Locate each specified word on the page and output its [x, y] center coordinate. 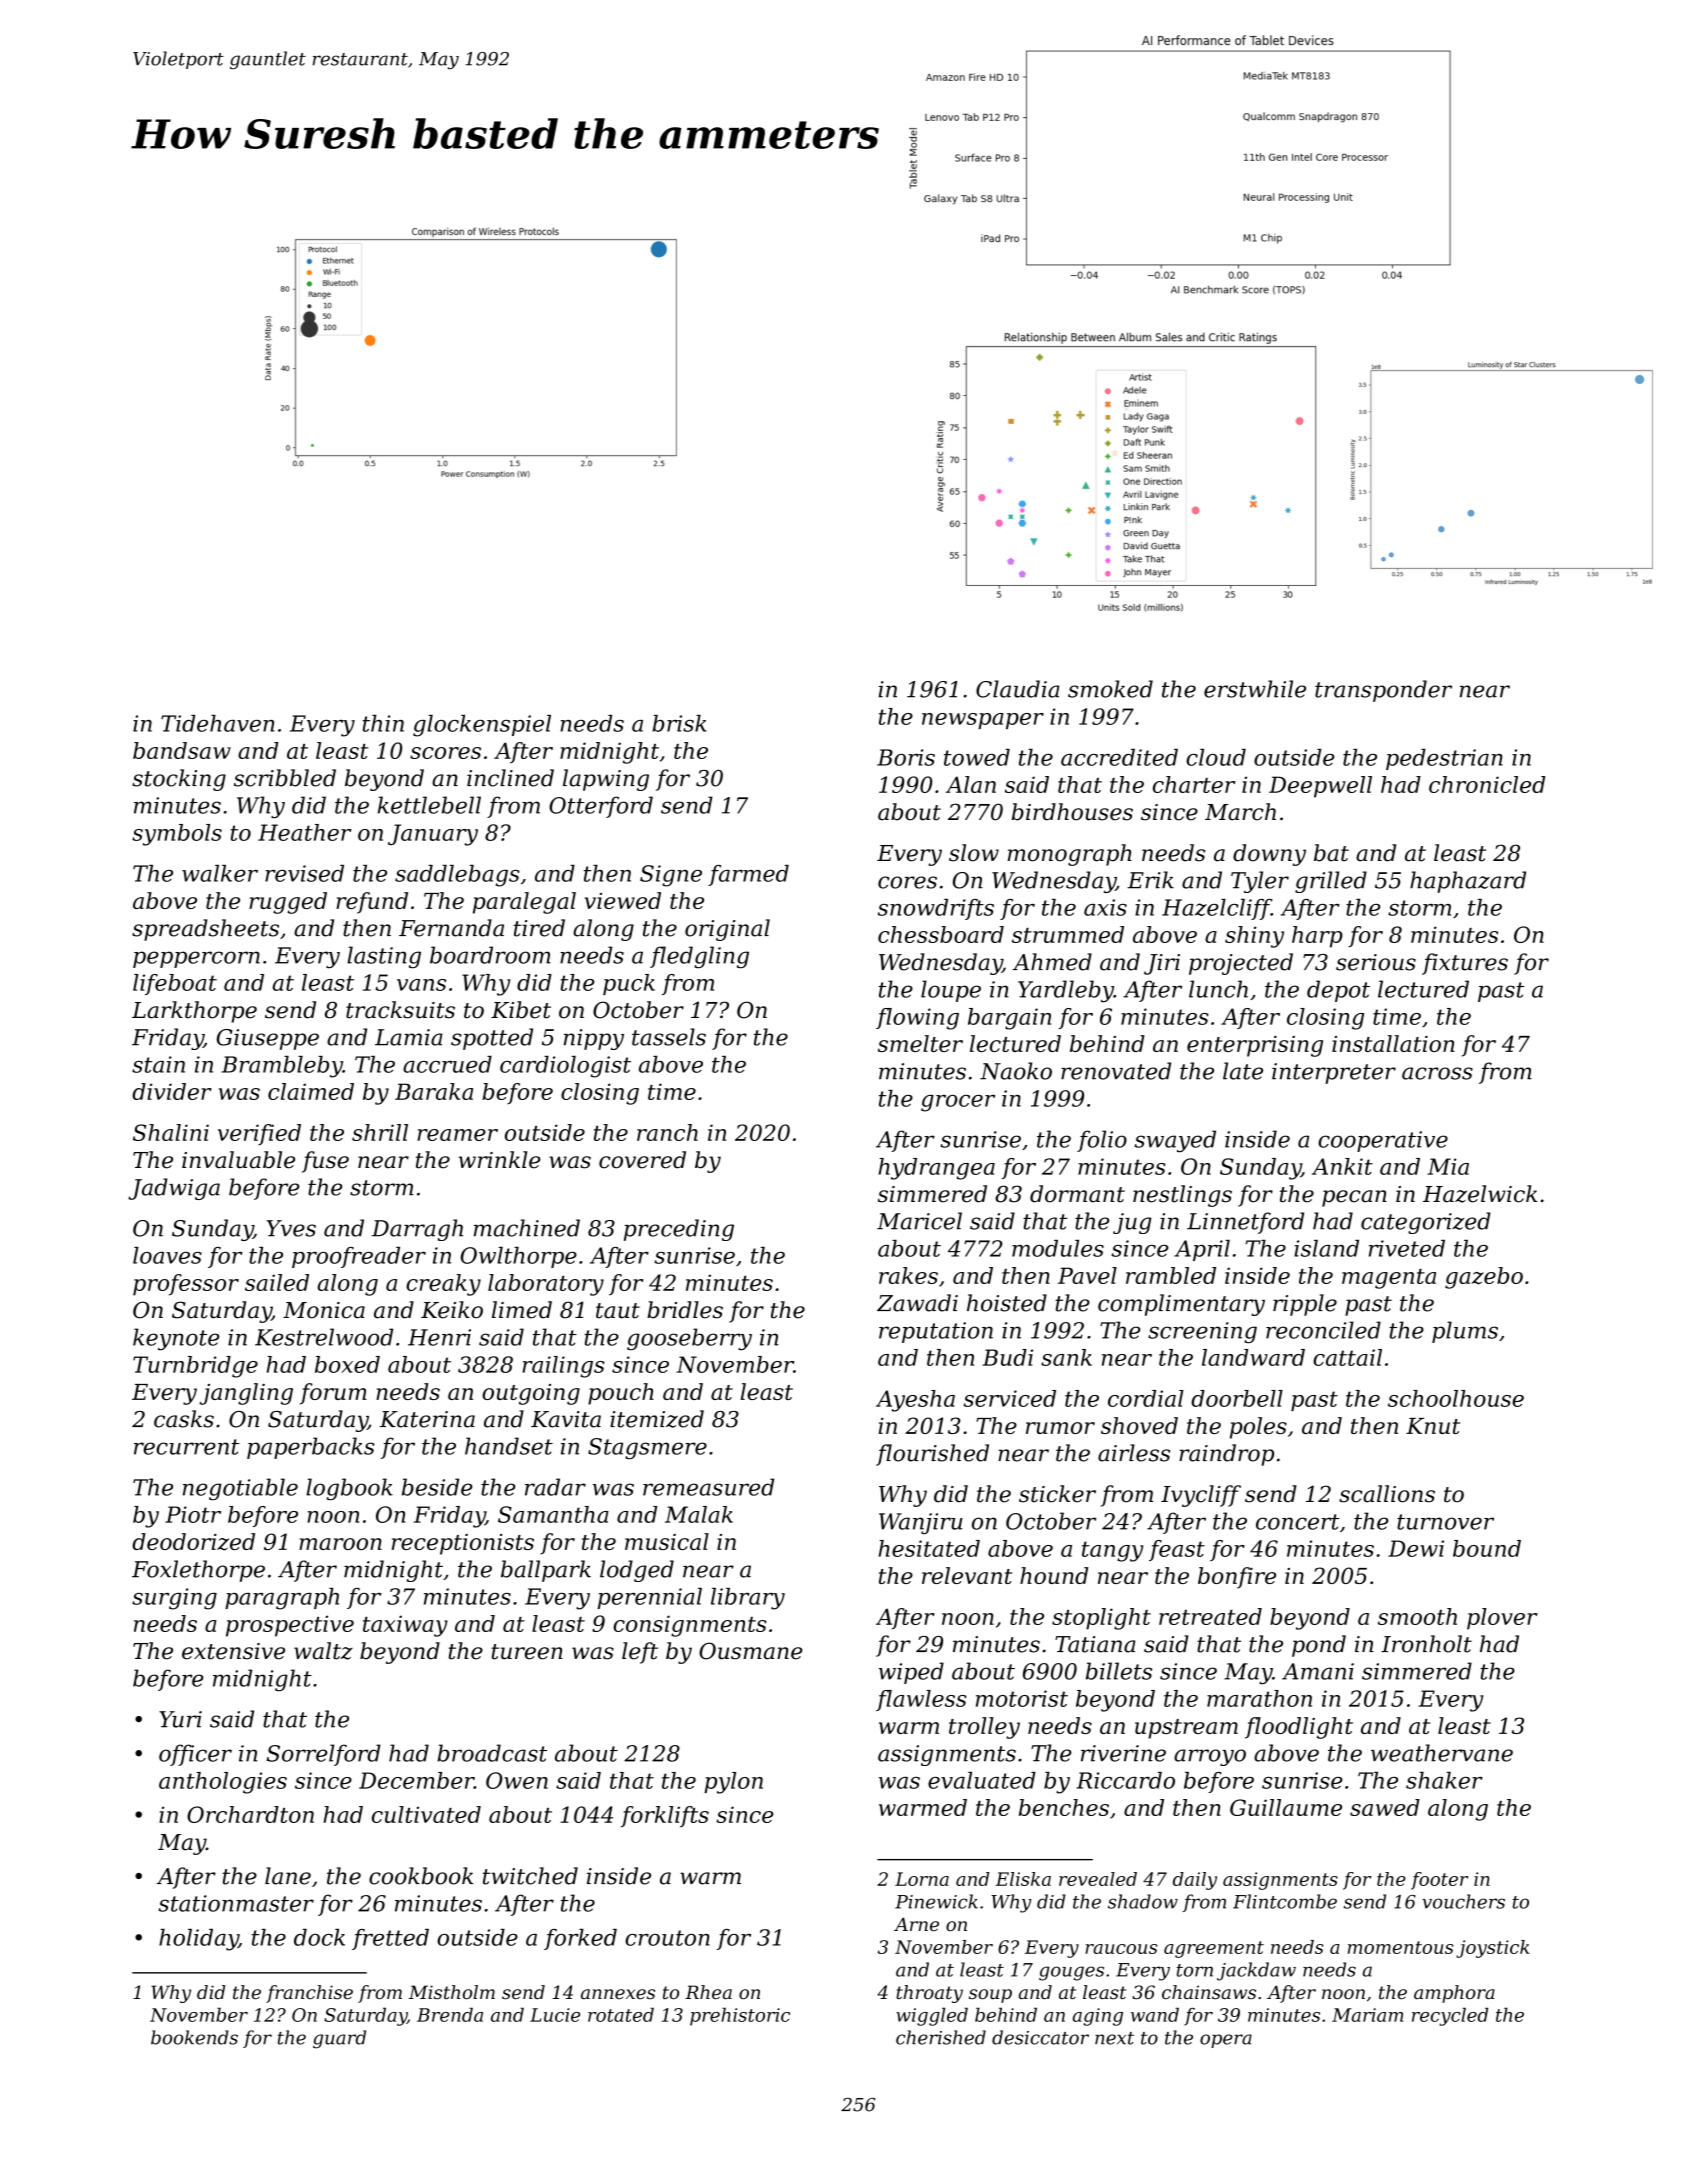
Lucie [555, 2015]
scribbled [285, 778]
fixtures [1465, 964]
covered [642, 1160]
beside [437, 1487]
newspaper [983, 721]
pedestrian [1444, 759]
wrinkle [500, 1160]
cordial [1146, 1398]
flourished [932, 1455]
